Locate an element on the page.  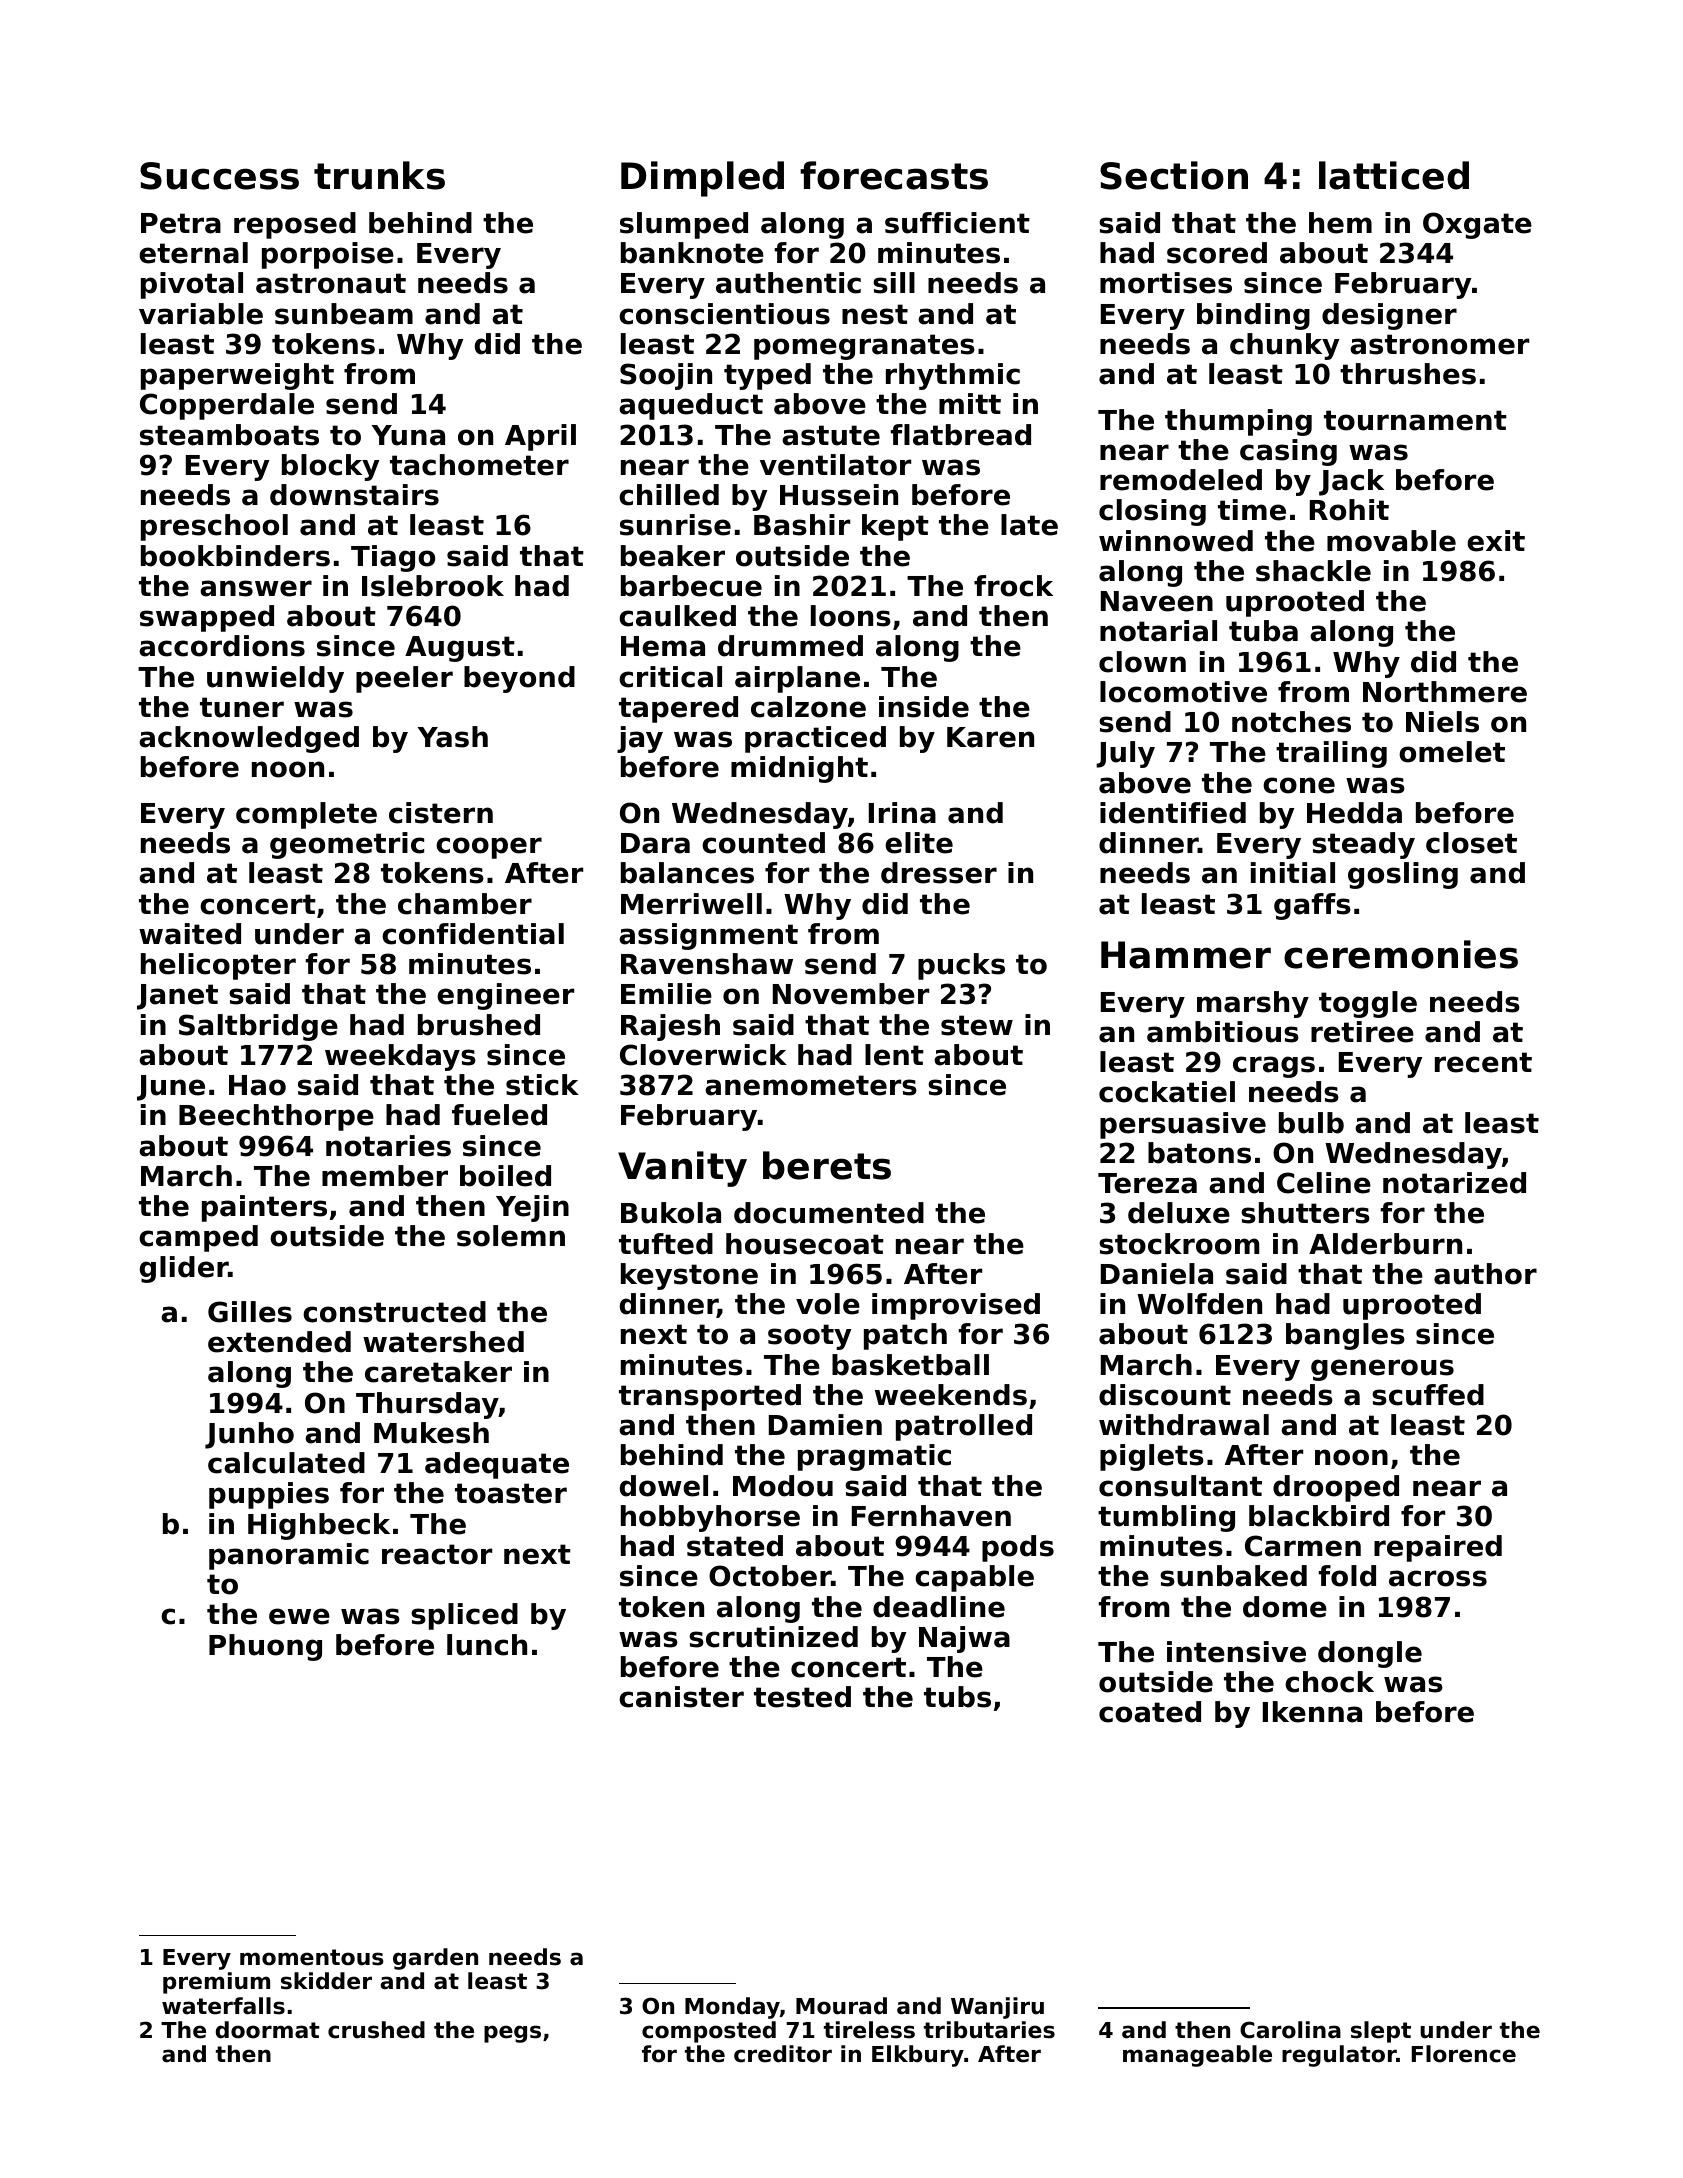
Success is located at coordinates (219, 176).
